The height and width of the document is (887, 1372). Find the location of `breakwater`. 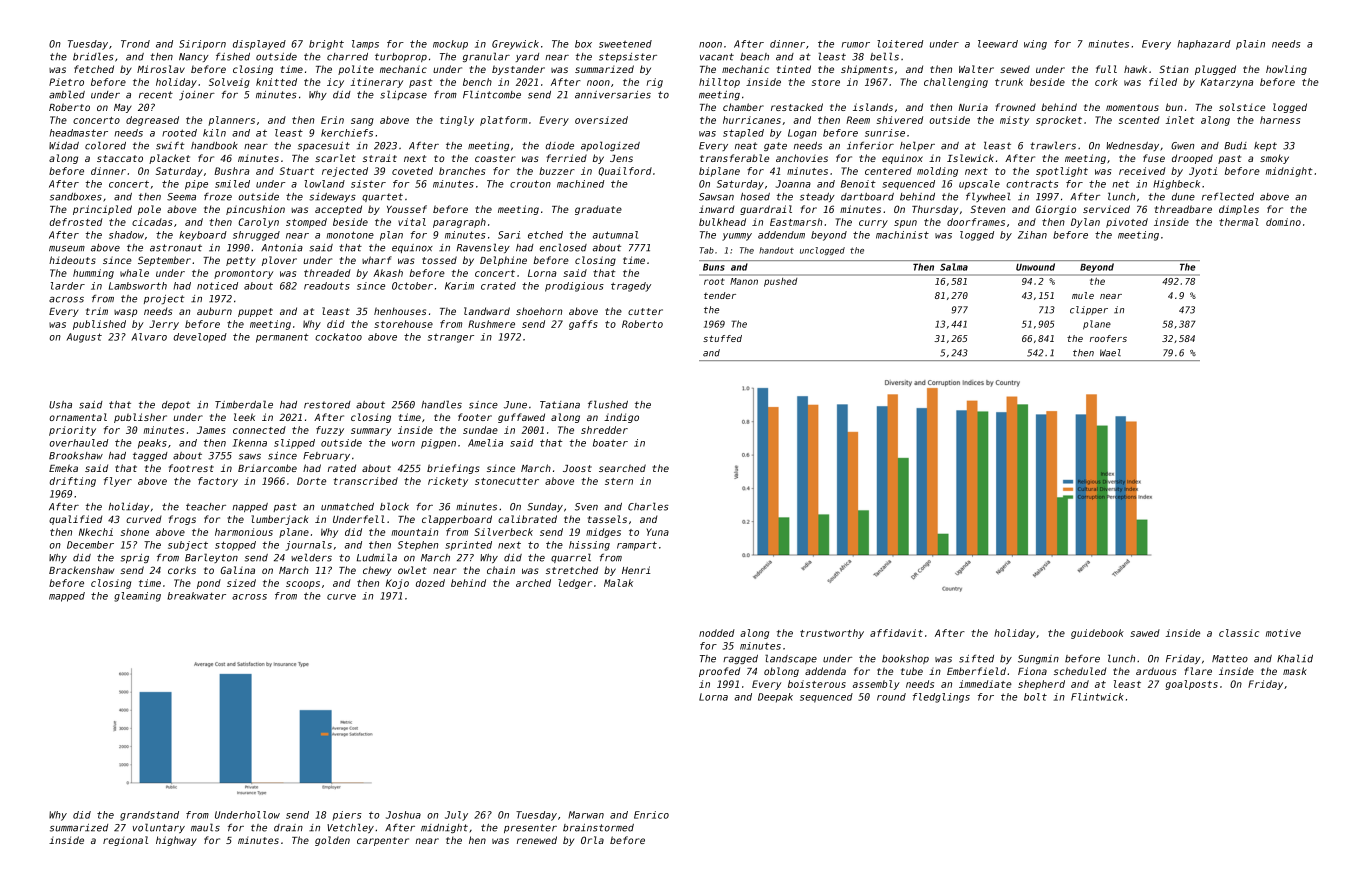

breakwater is located at coordinates (196, 596).
